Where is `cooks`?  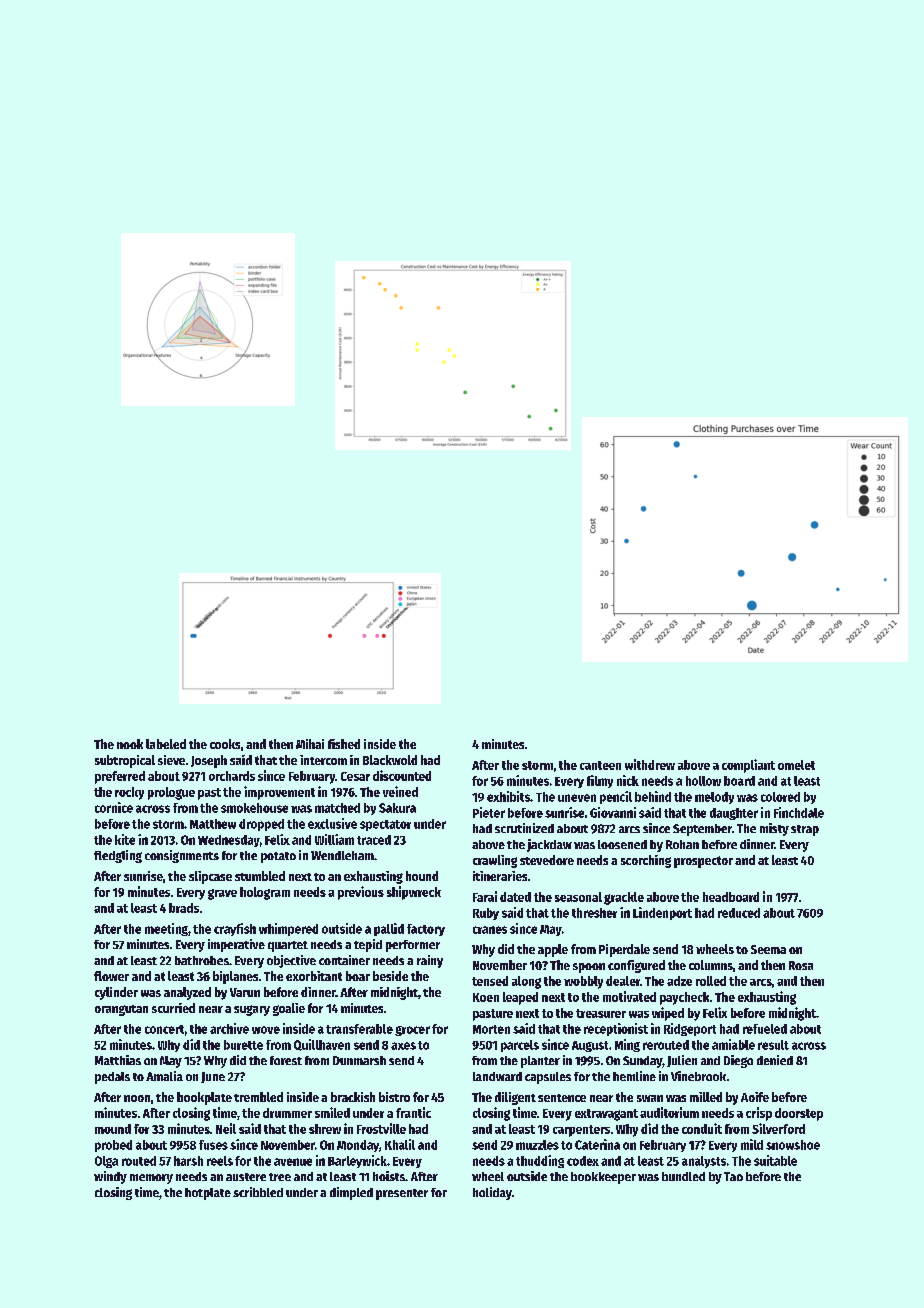
cooks is located at coordinates (225, 744).
